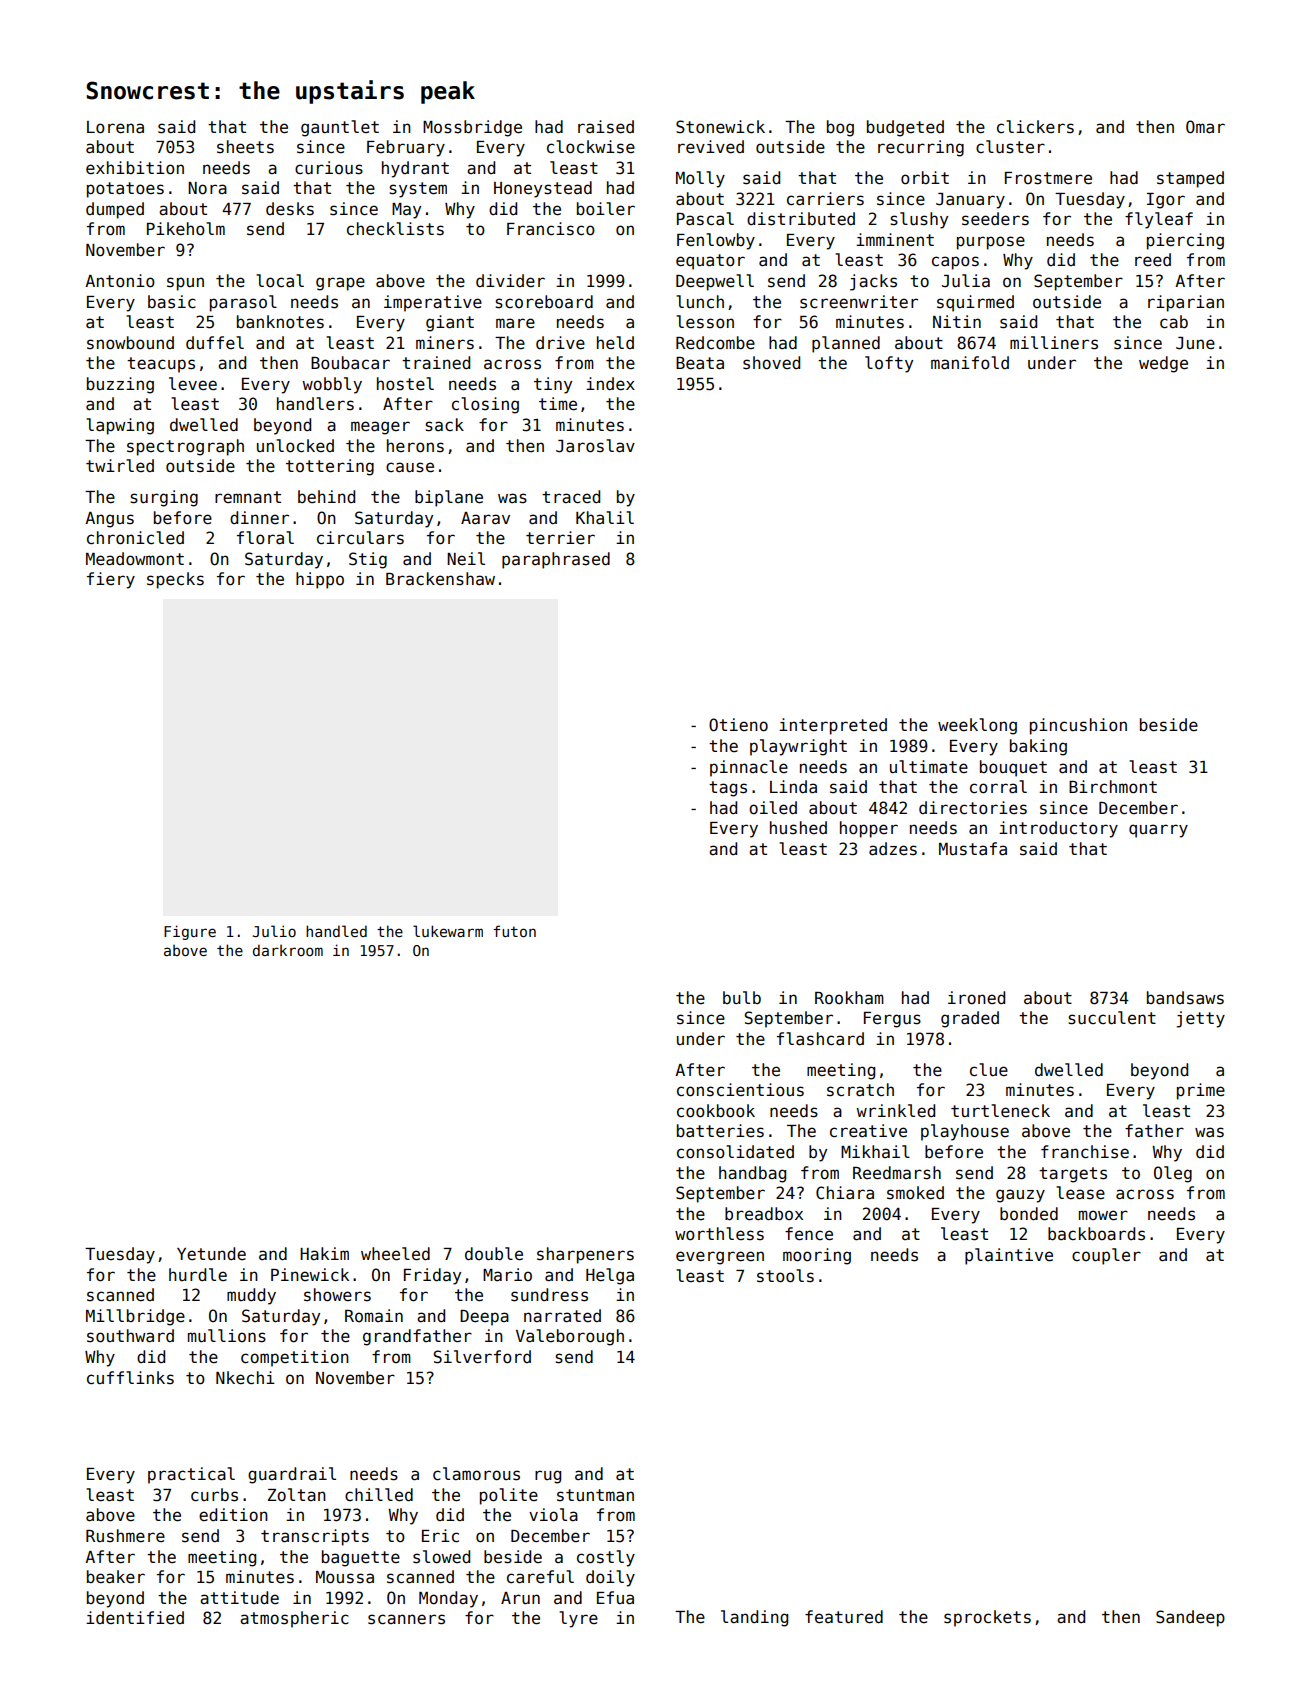 The width and height of the image is (1311, 1696). Describe the element at coordinates (752, 1174) in the image. I see `handbag` at that location.
